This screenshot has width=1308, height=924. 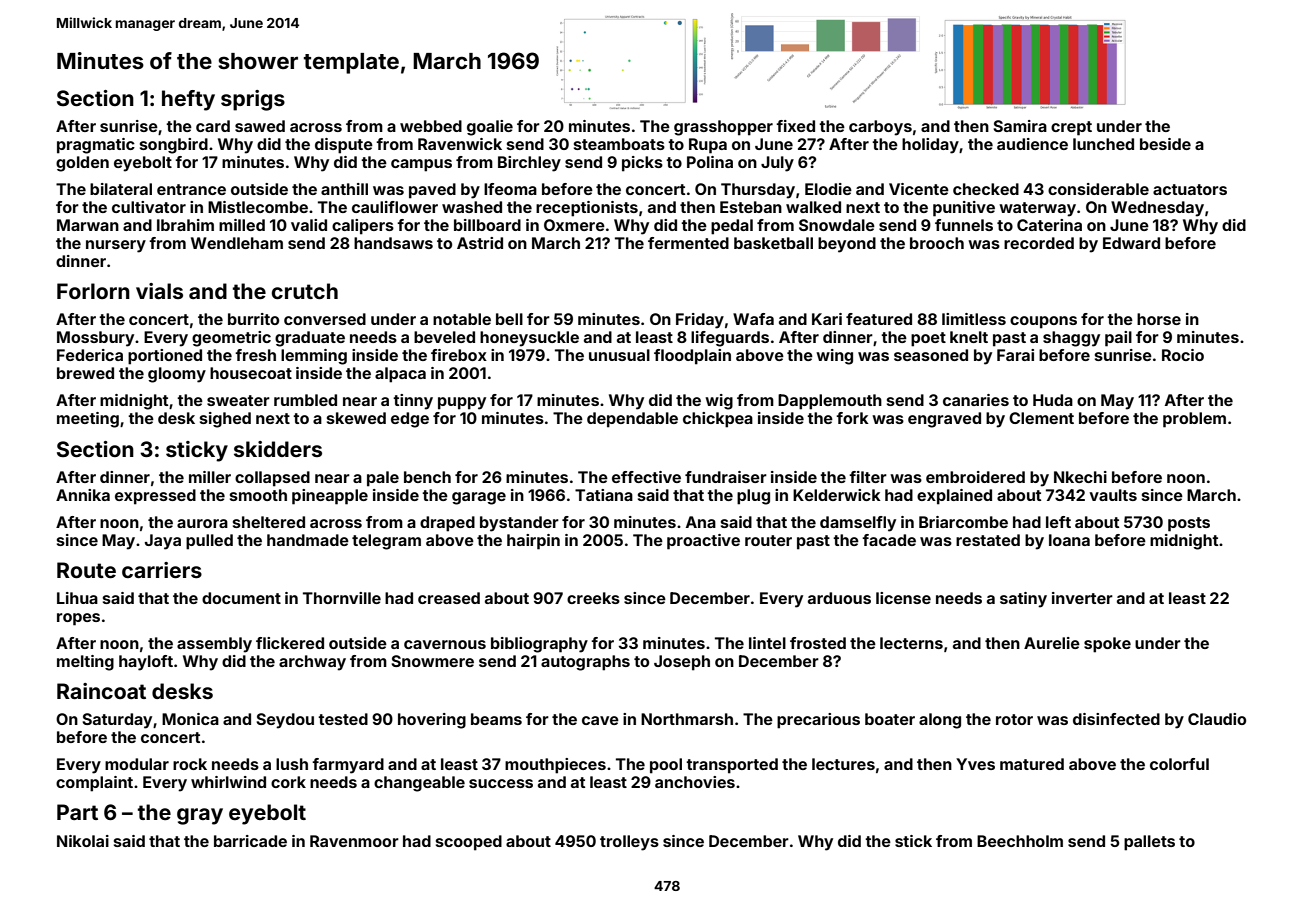 I want to click on crept, so click(x=1071, y=128).
